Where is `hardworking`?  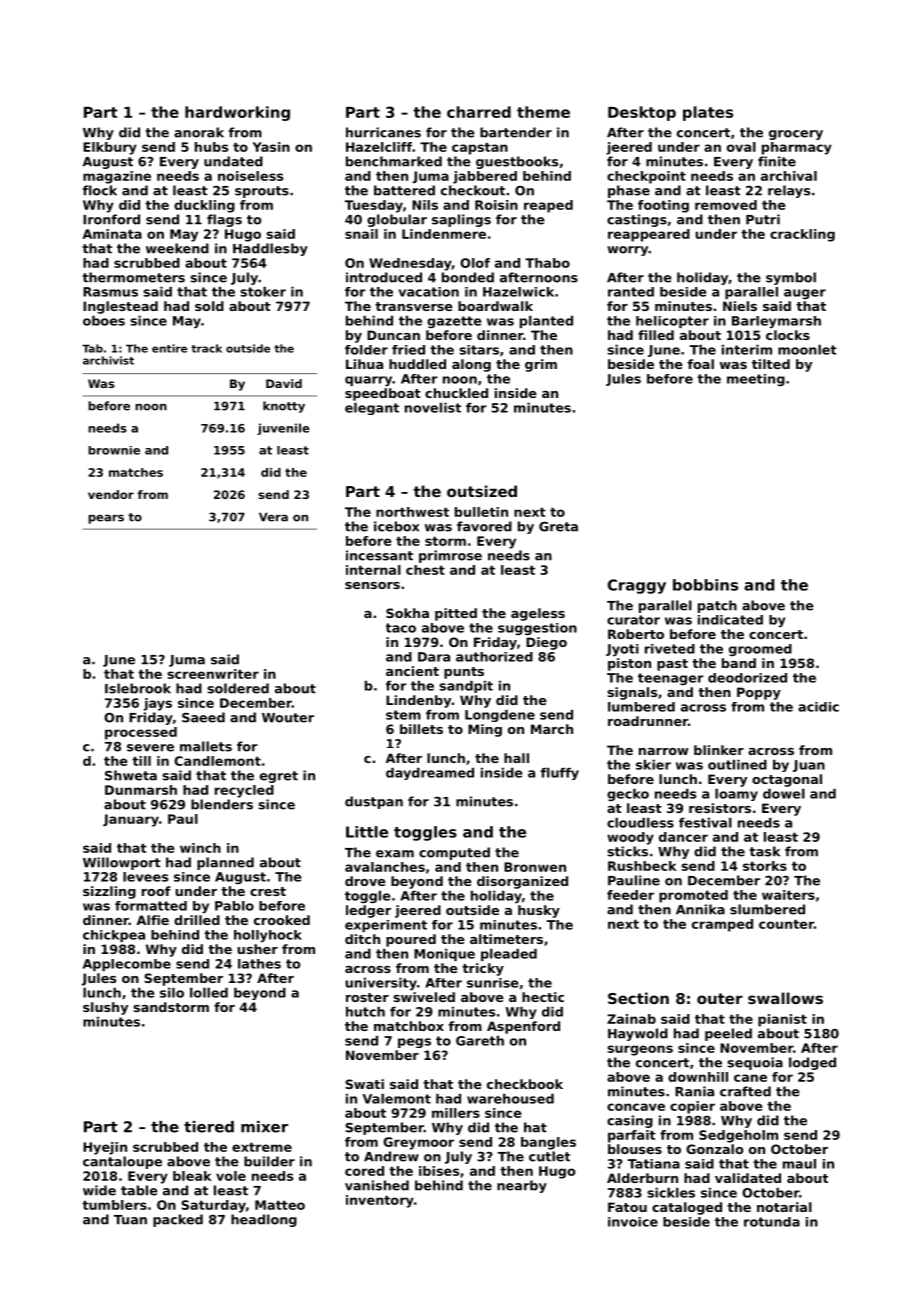 hardworking is located at coordinates (237, 113).
